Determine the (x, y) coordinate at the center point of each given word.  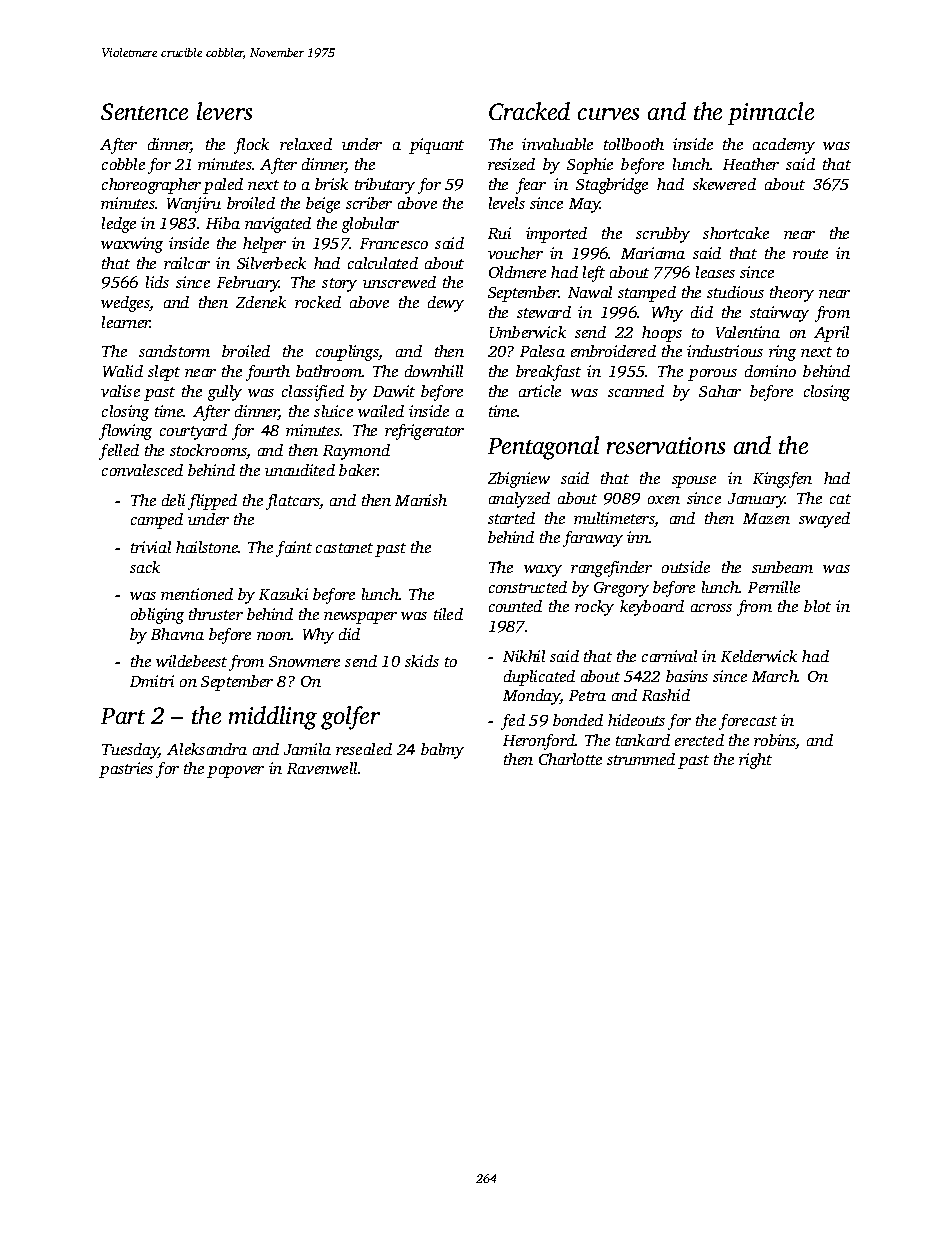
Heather (751, 164)
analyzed (519, 500)
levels (507, 203)
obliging (157, 616)
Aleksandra (207, 749)
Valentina (748, 332)
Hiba (223, 223)
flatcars (293, 502)
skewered (724, 184)
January (757, 500)
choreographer (151, 186)
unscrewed (399, 282)
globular (370, 225)
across (711, 608)
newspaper (360, 618)
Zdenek (261, 302)
